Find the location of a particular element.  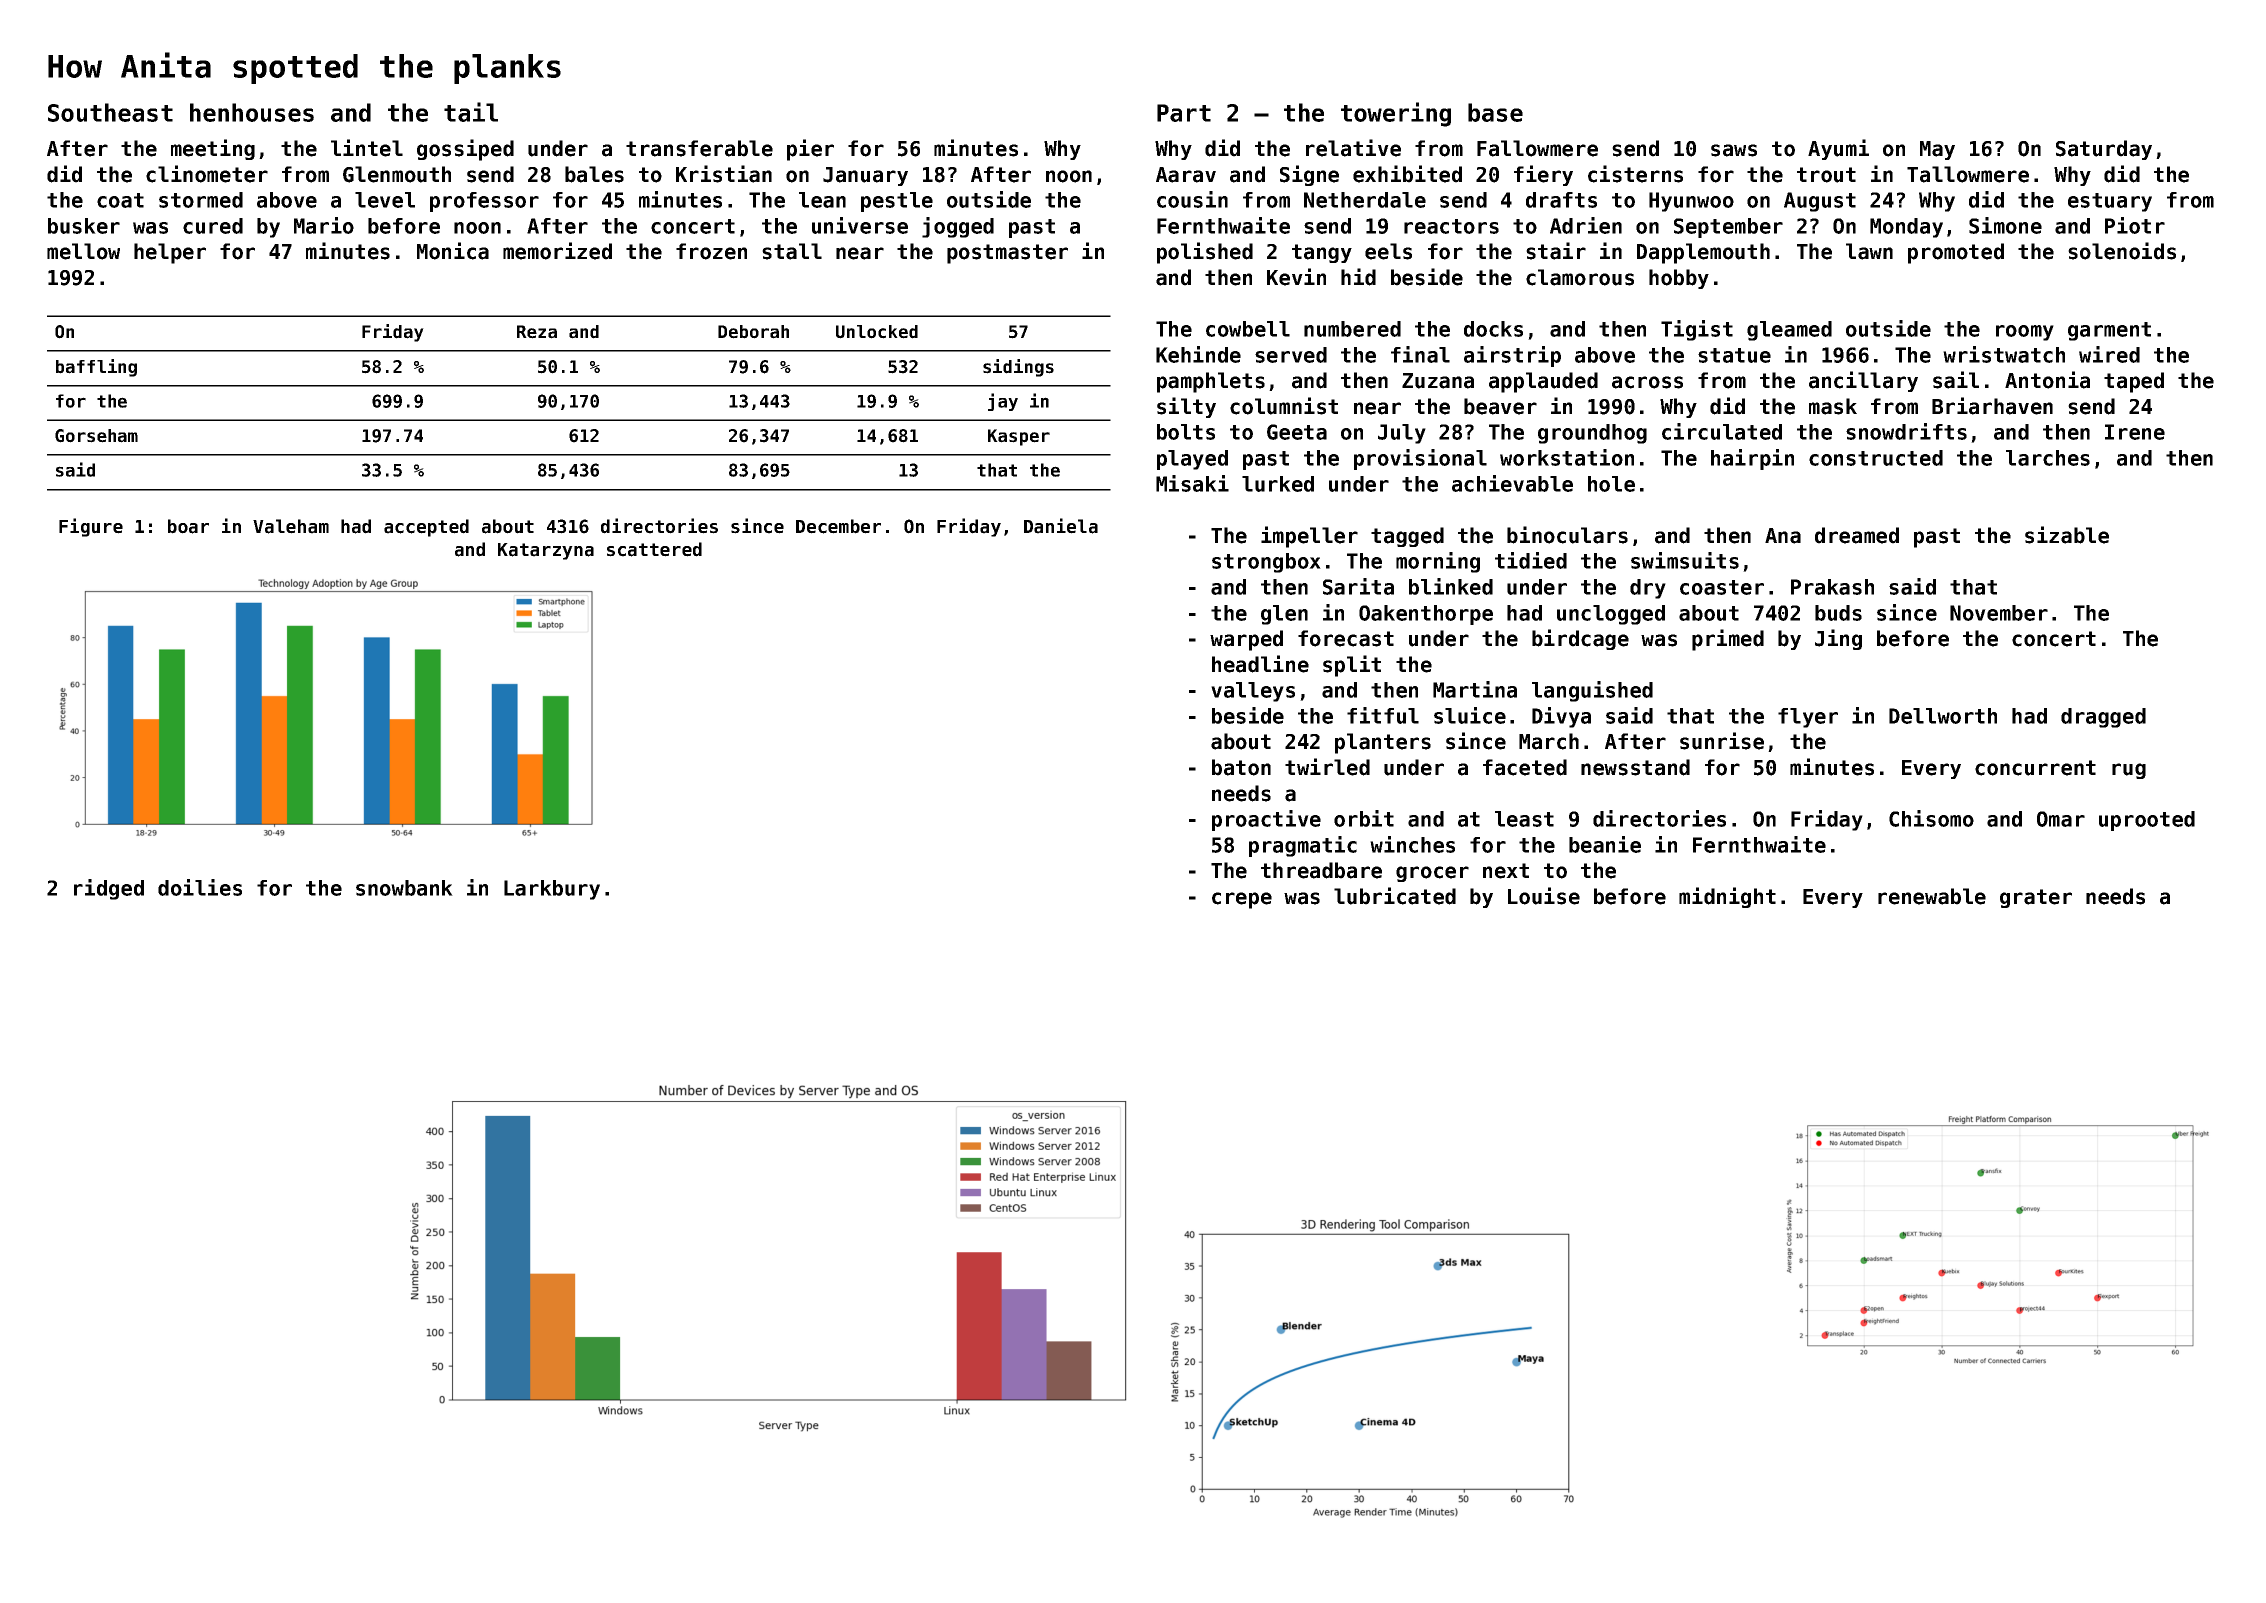

ridged is located at coordinates (109, 889).
